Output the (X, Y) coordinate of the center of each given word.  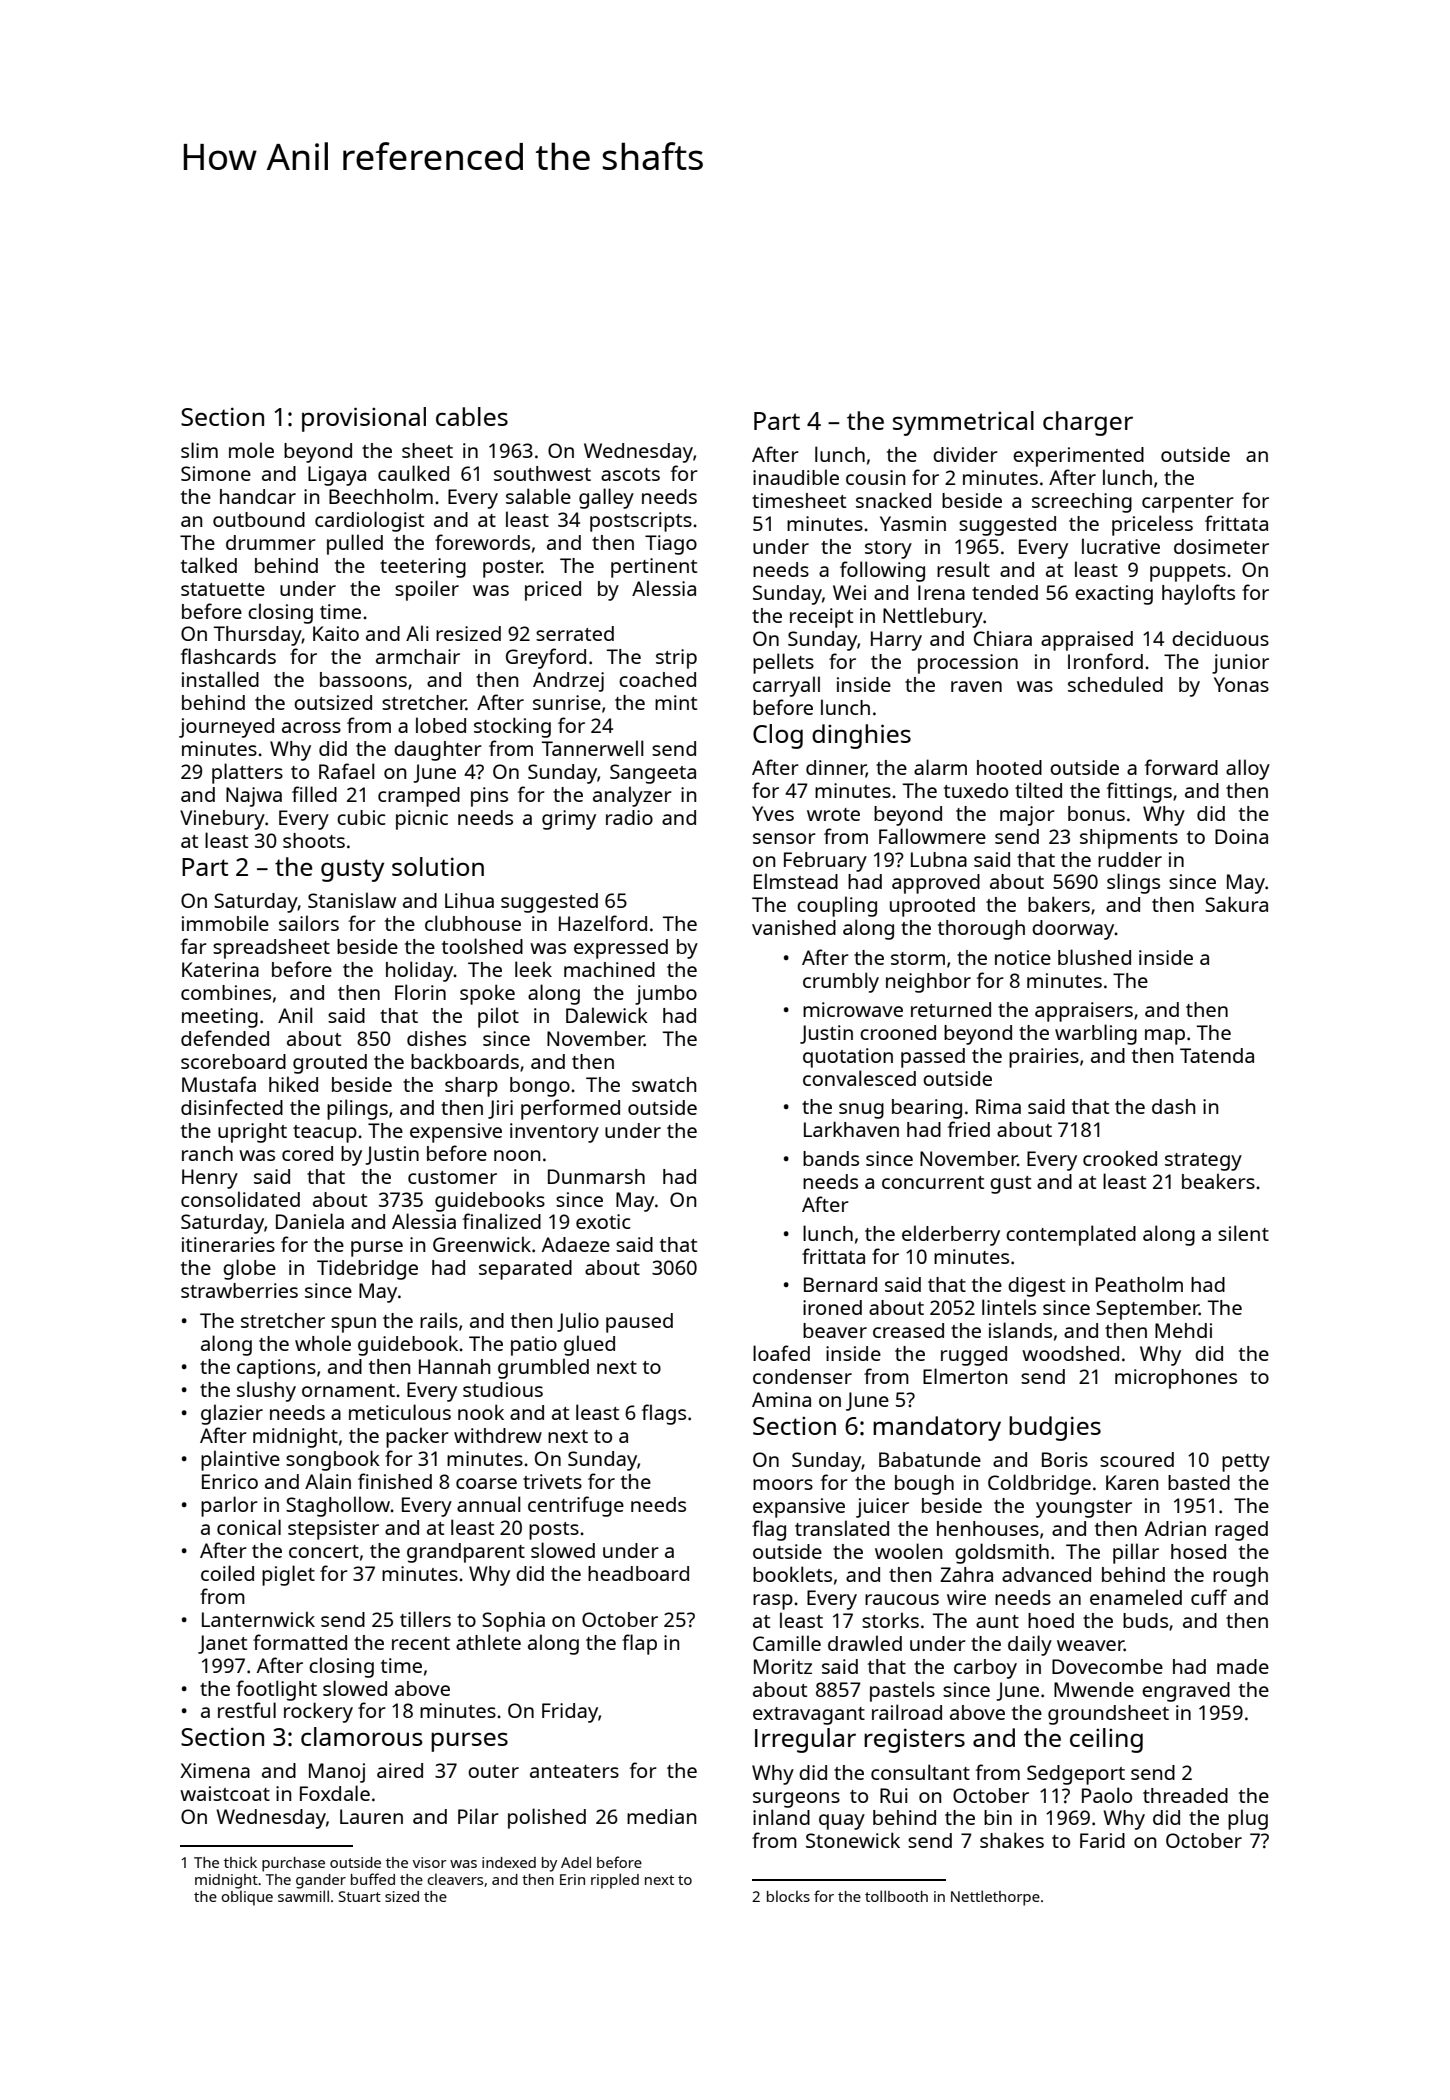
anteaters (574, 1771)
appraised (1087, 641)
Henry (210, 1179)
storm (918, 958)
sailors (309, 923)
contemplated (1071, 1235)
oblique (247, 1898)
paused (639, 1323)
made (1243, 1666)
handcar (258, 496)
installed (220, 679)
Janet (222, 1644)
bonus (1096, 813)
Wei (849, 592)
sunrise (567, 702)
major (1027, 816)
